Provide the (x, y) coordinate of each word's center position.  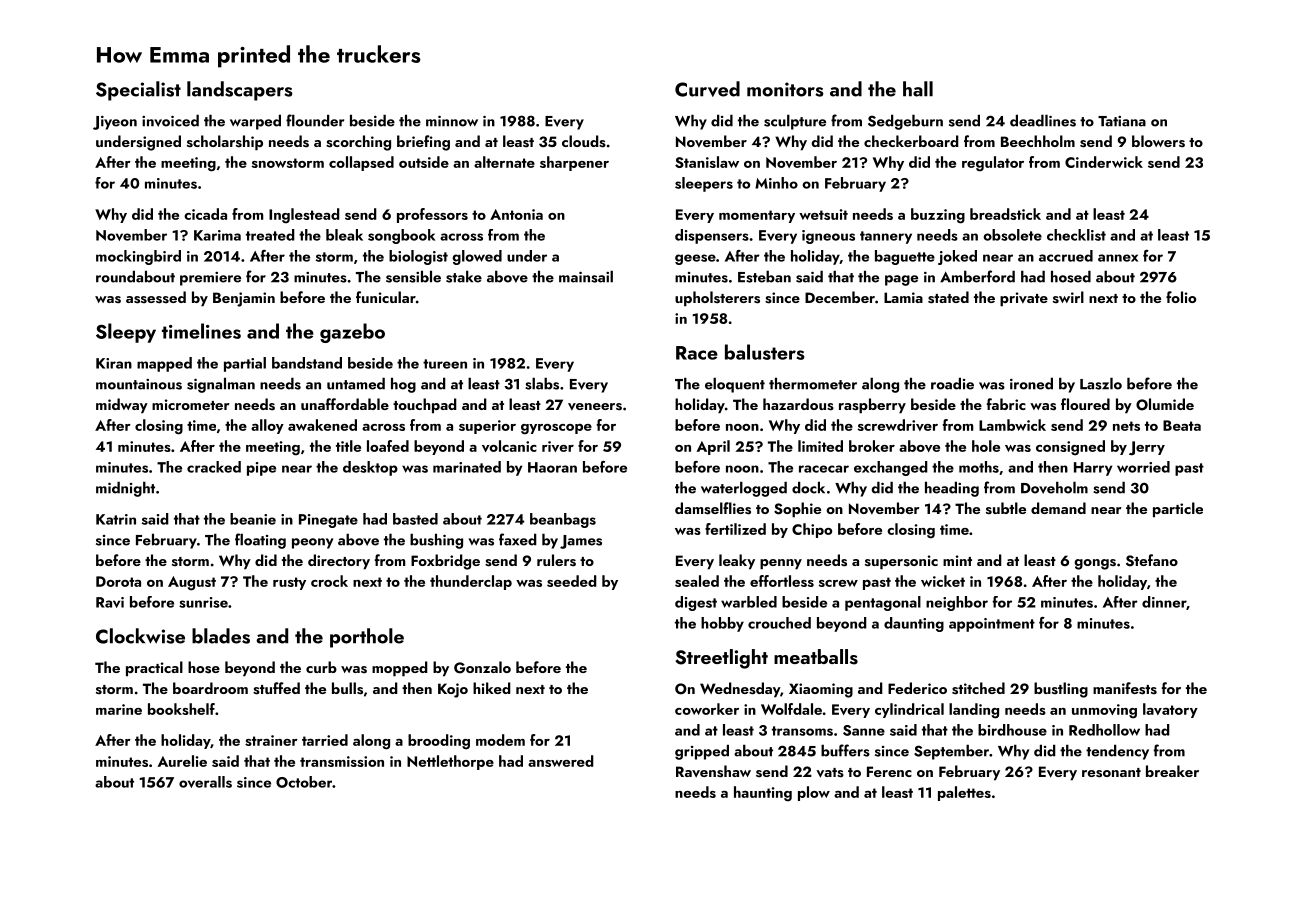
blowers (1158, 141)
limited (820, 446)
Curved (707, 89)
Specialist (138, 91)
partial (245, 364)
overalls (205, 782)
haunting (763, 794)
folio (1181, 297)
